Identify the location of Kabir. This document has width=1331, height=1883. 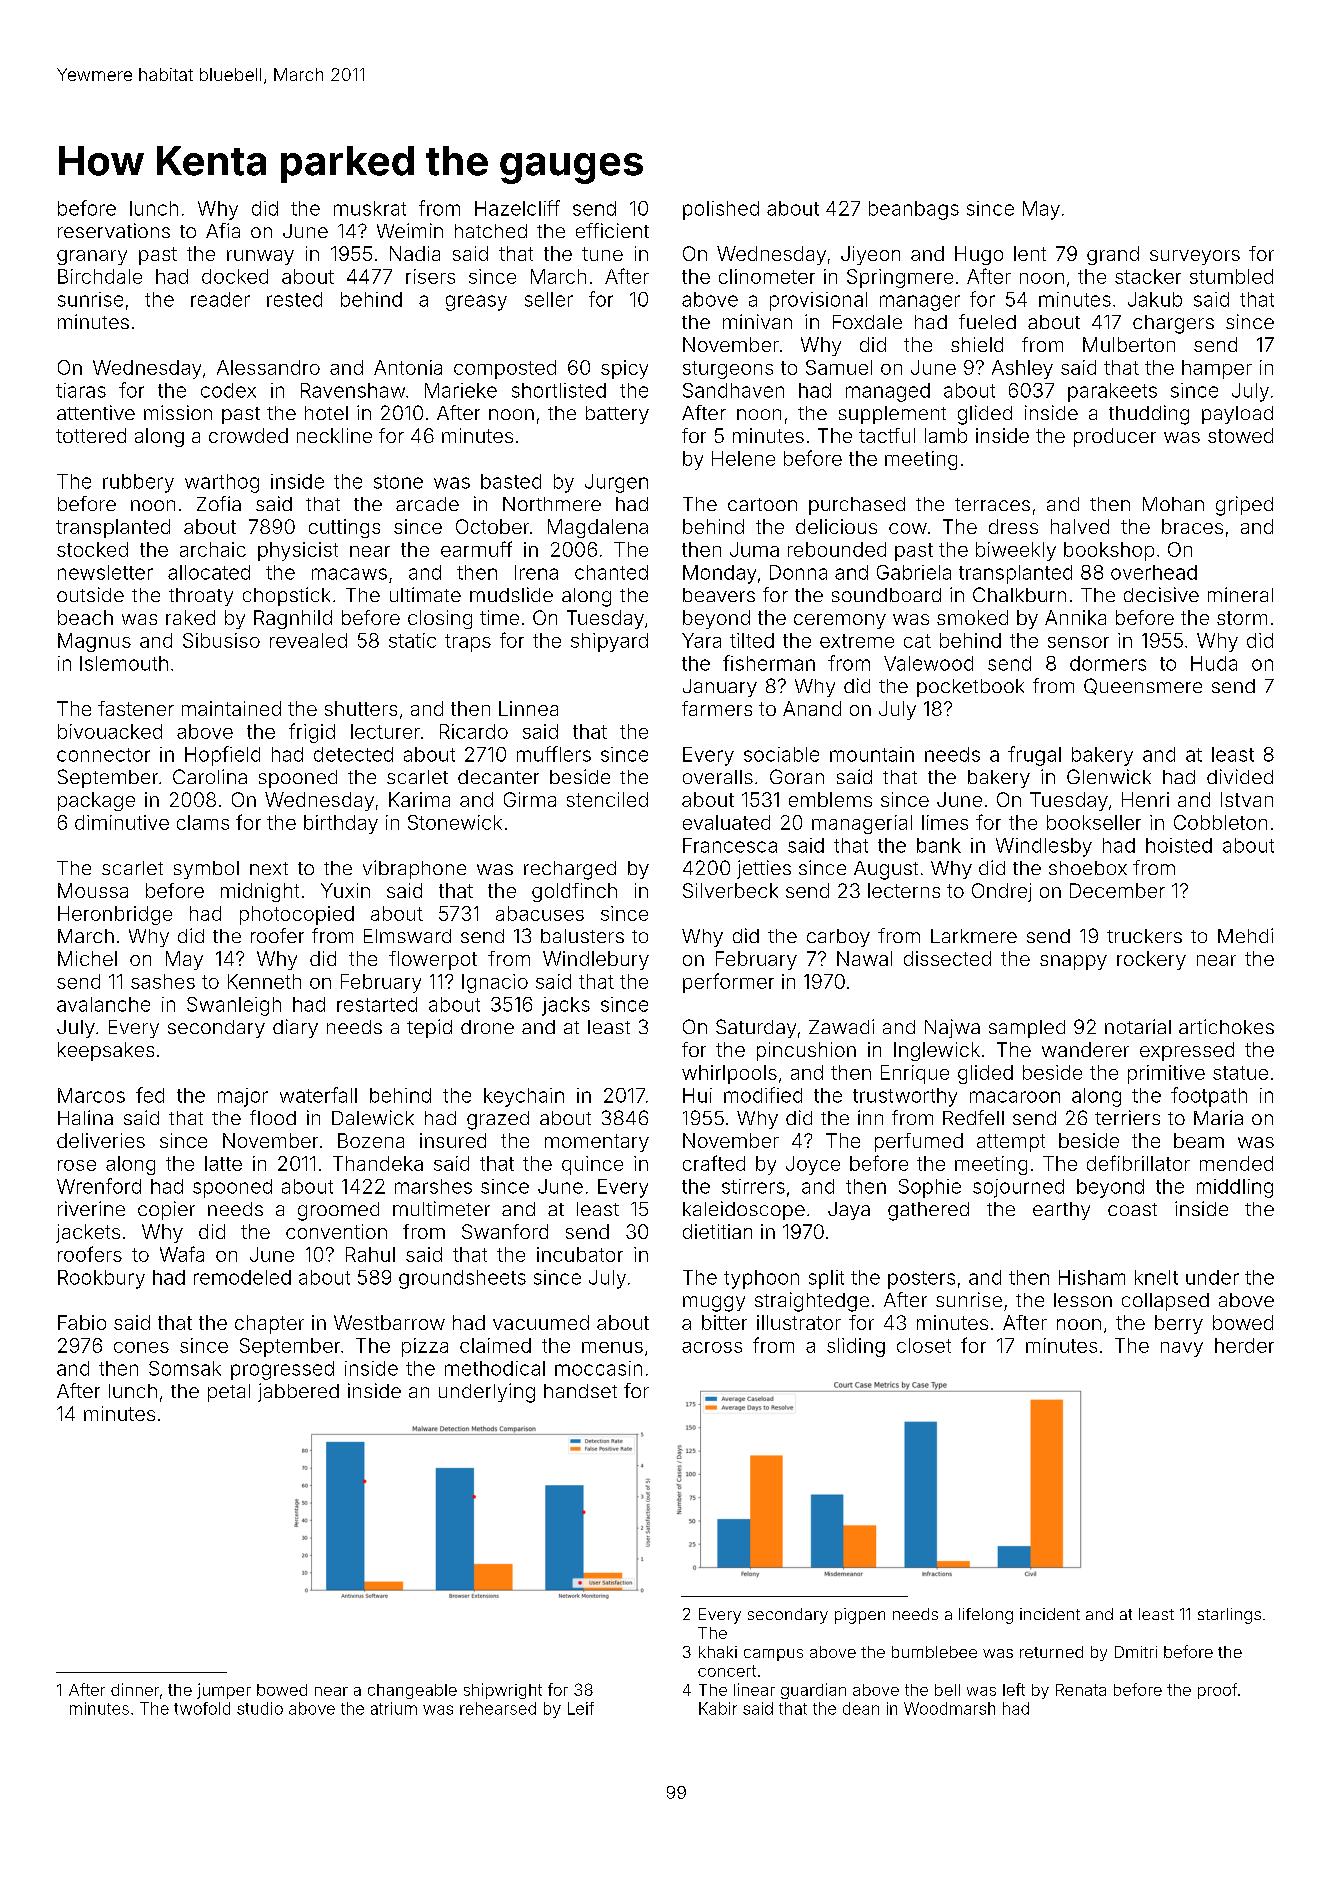
(718, 1708).
